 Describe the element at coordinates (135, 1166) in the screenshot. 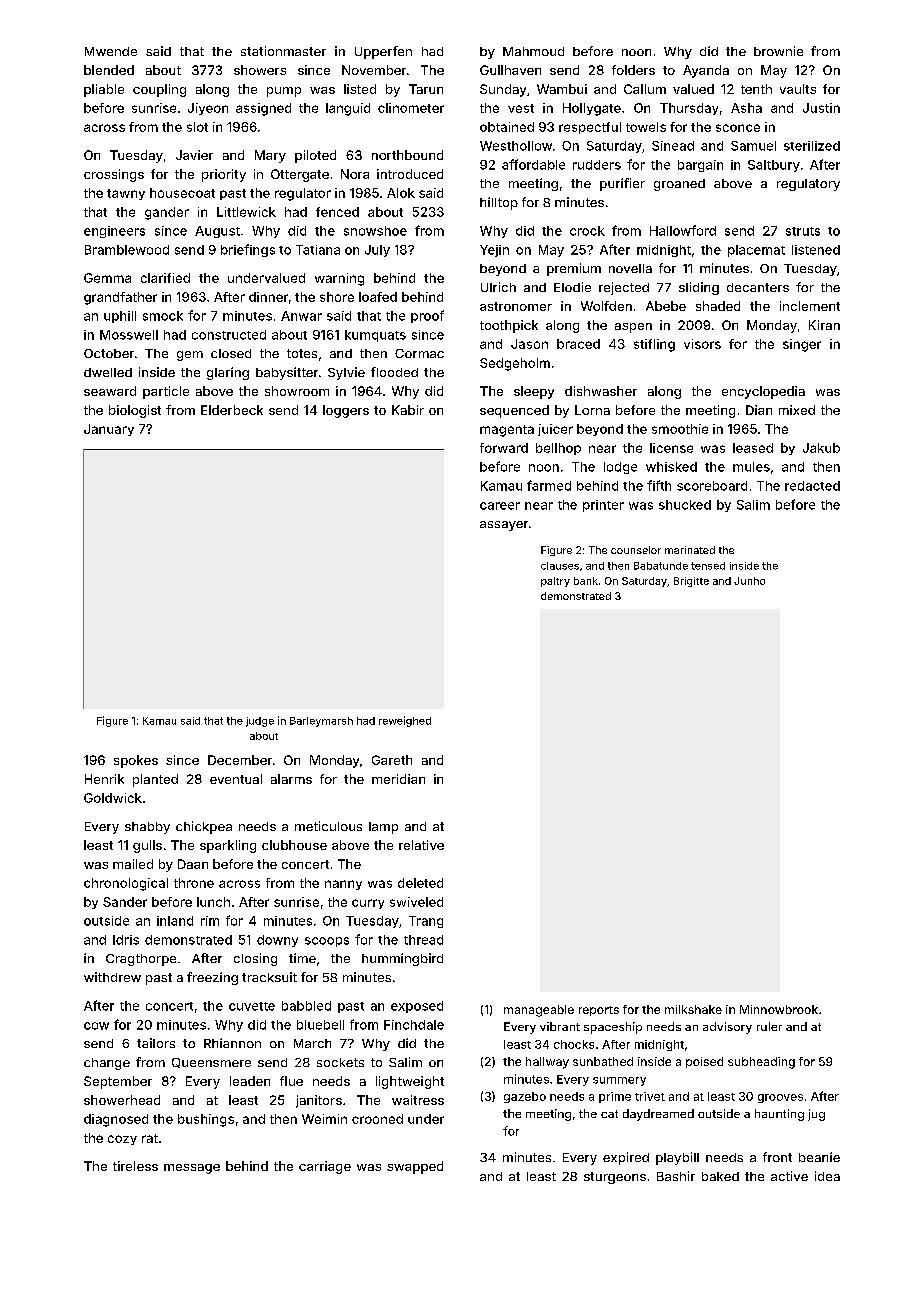

I see `tireless` at that location.
